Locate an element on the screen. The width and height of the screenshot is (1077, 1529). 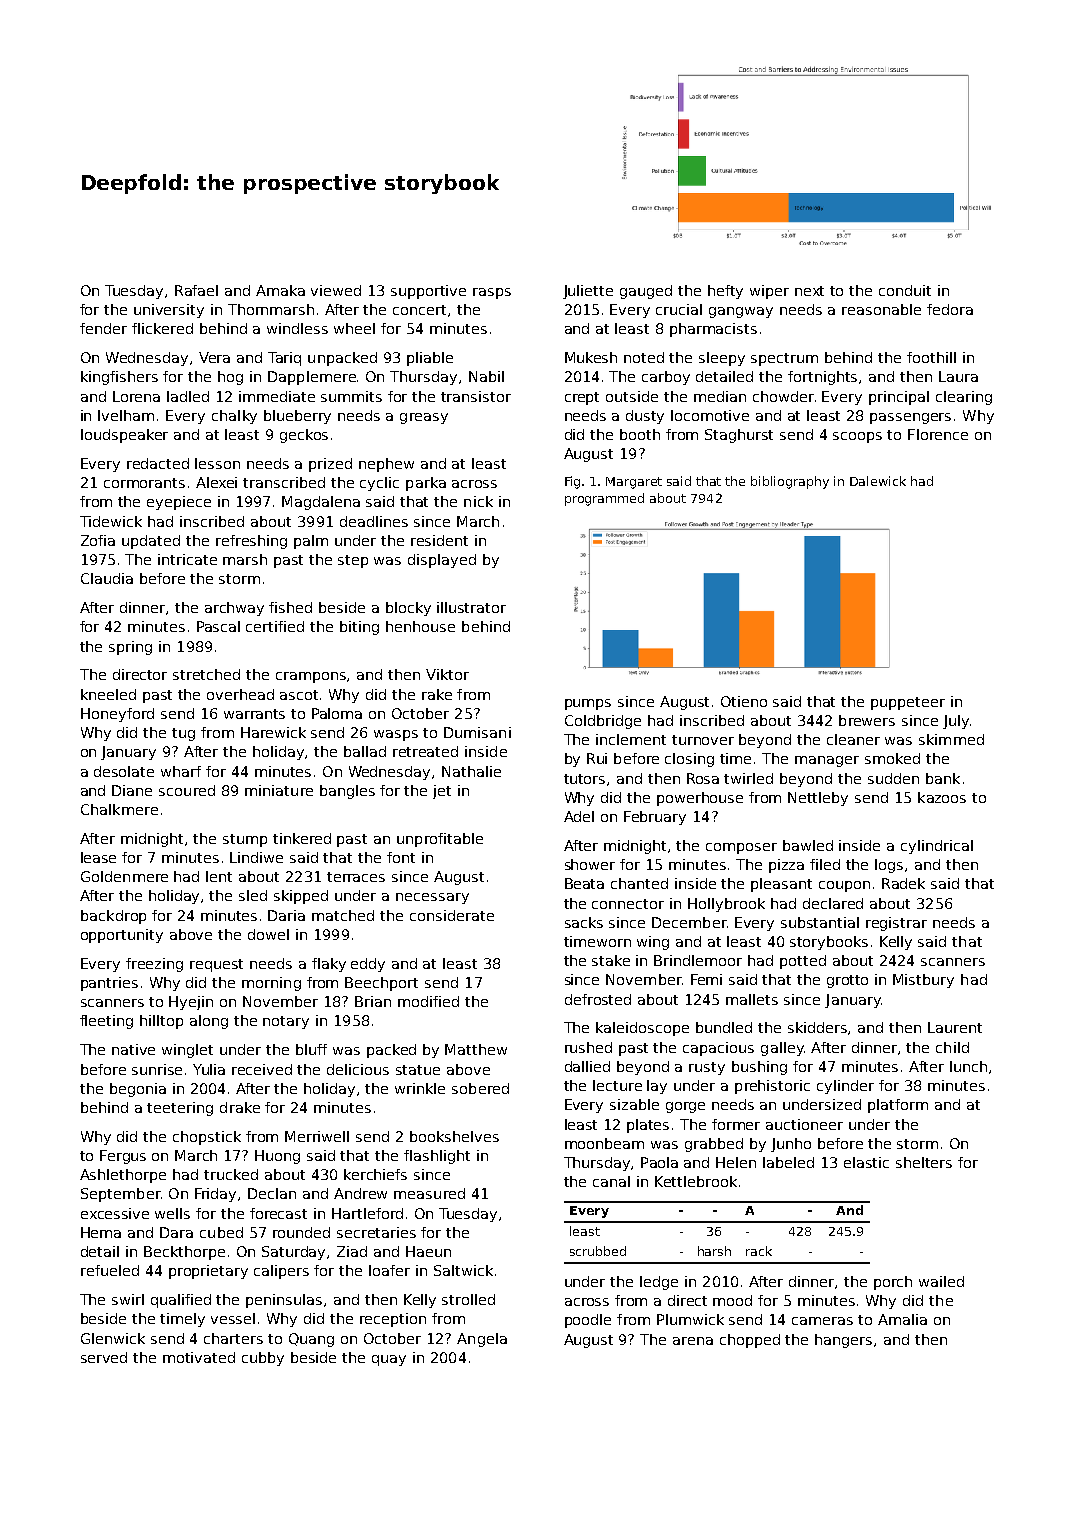
Pascal is located at coordinates (218, 626).
